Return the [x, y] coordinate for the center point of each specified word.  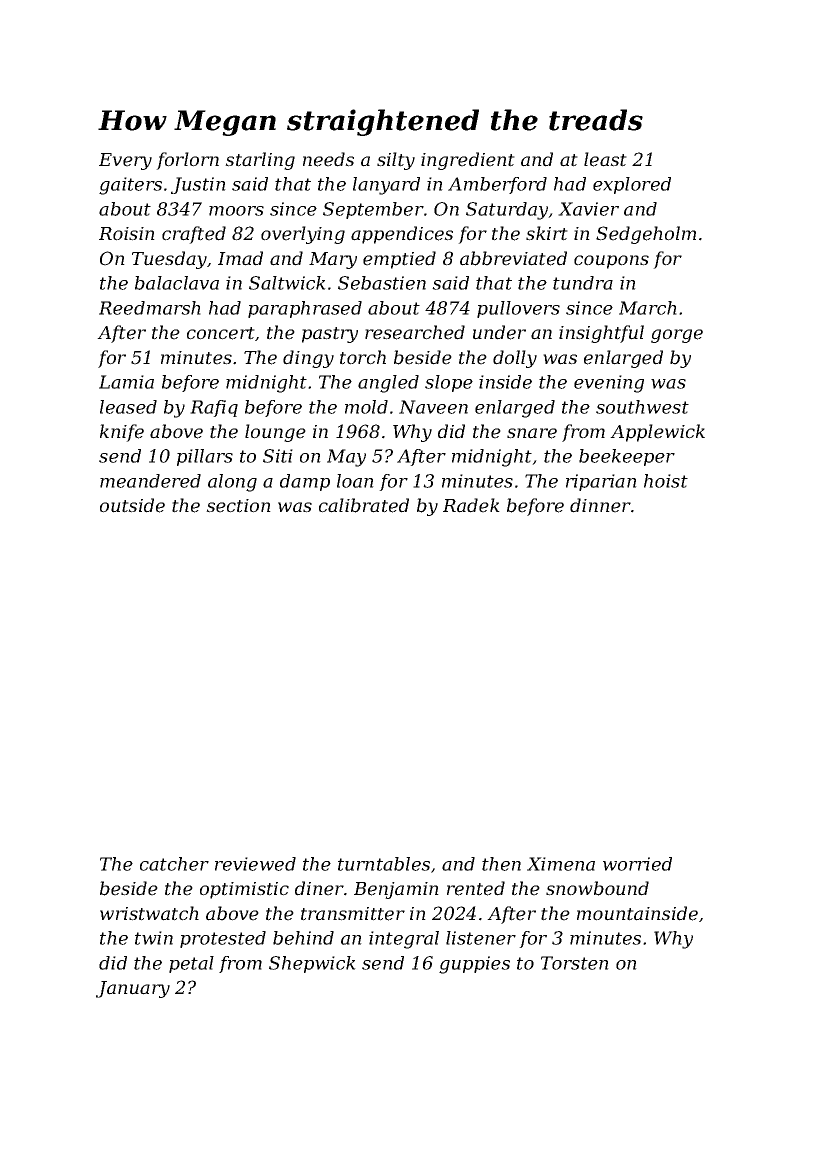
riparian [601, 482]
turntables [384, 864]
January [133, 989]
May [346, 458]
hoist [666, 481]
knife [122, 433]
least [605, 159]
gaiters [130, 186]
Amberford [497, 185]
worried [637, 864]
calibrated [364, 505]
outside [132, 505]
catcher [174, 864]
